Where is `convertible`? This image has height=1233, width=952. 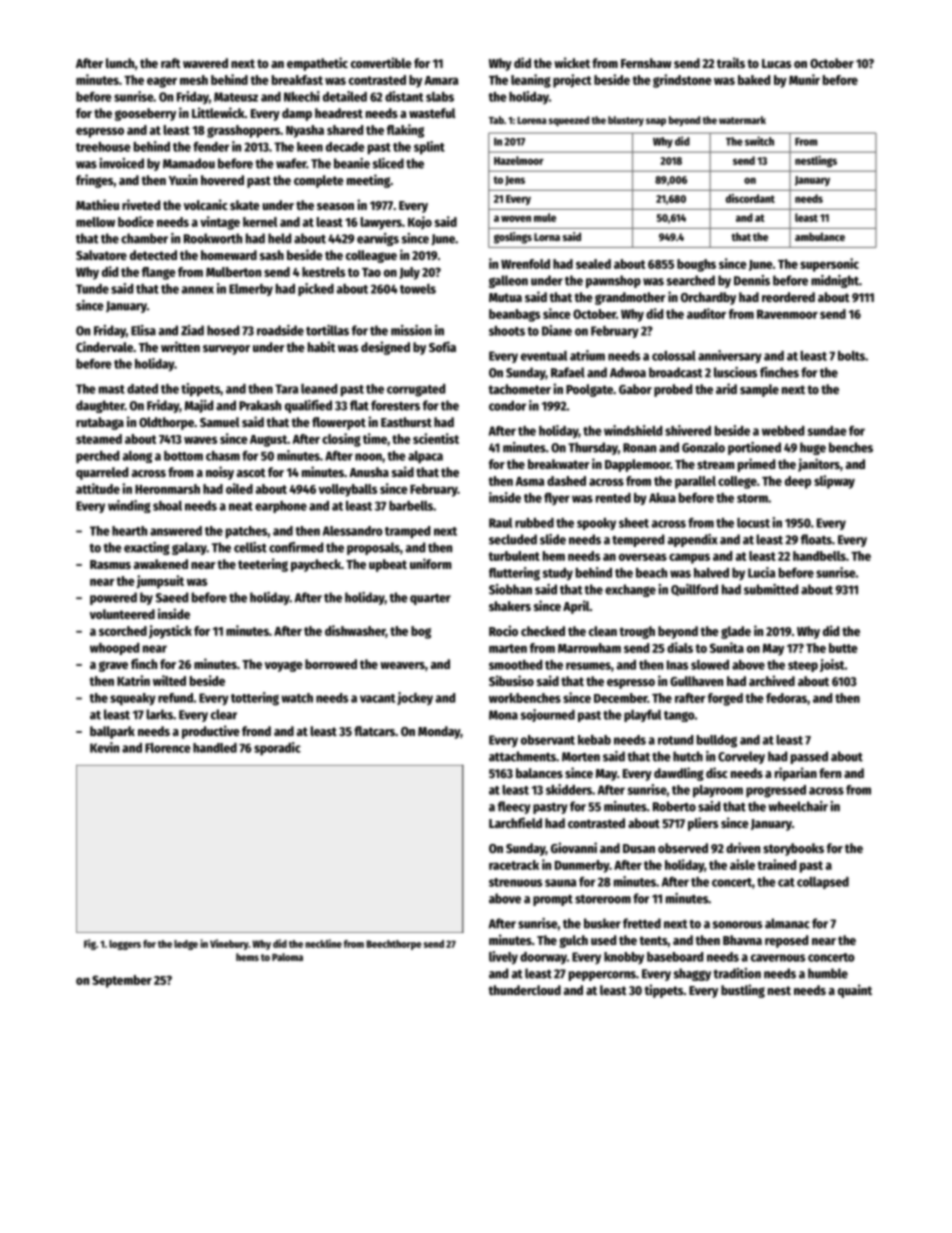
convertible is located at coordinates (381, 62).
